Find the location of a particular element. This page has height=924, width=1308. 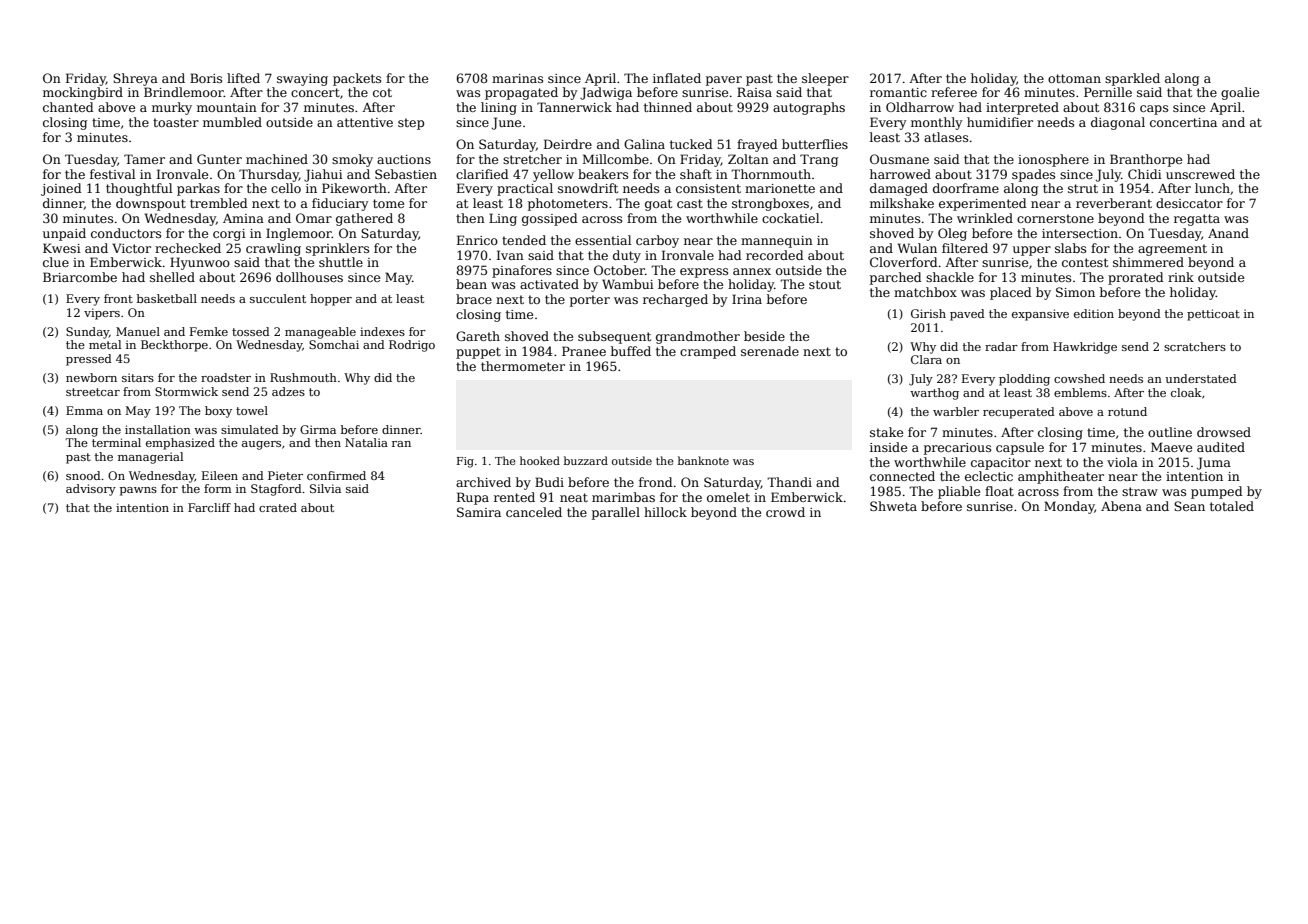

attentive is located at coordinates (365, 122).
